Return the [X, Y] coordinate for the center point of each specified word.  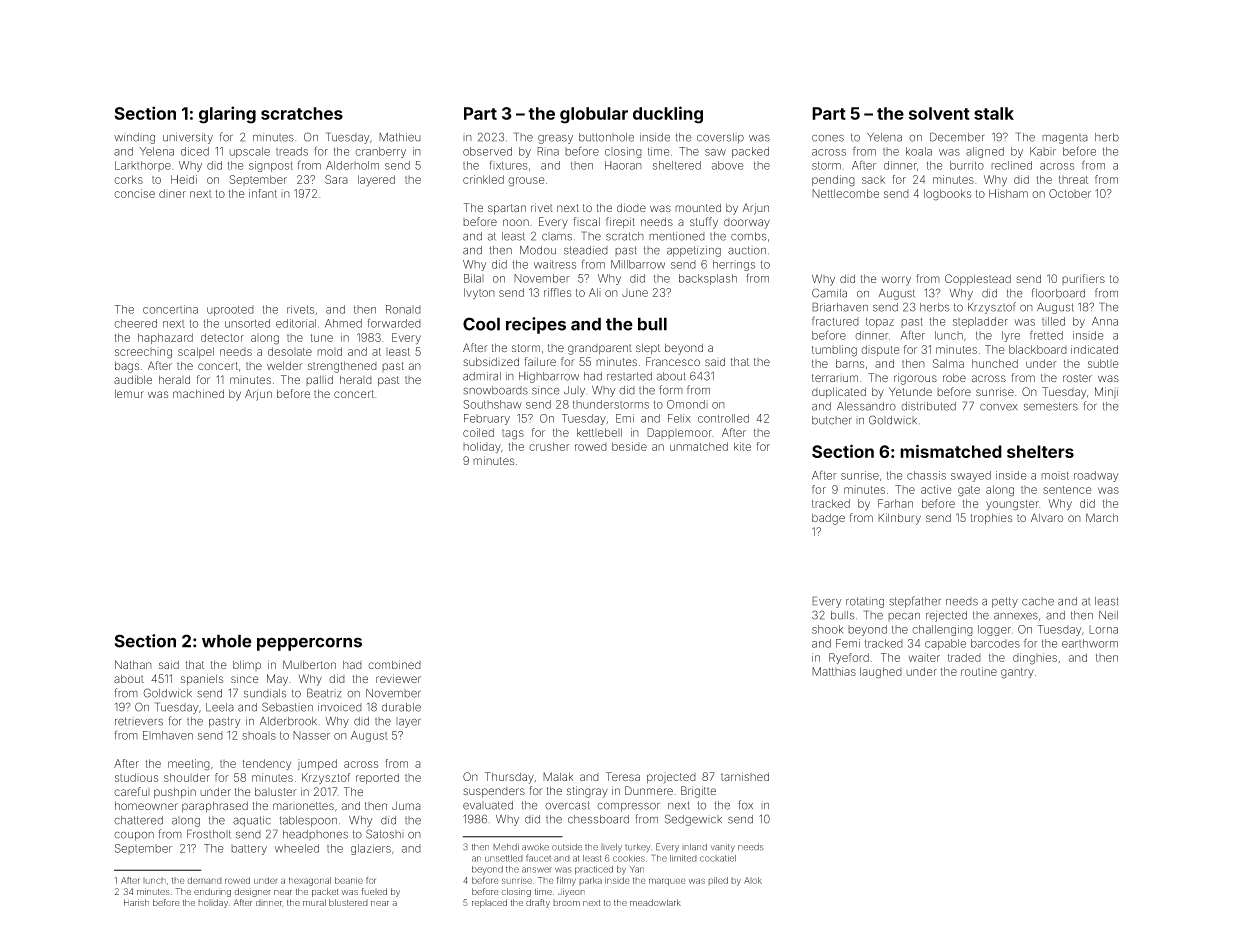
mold [329, 351]
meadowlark [655, 902]
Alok [753, 880]
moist [1055, 475]
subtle [1103, 363]
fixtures [508, 165]
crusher [549, 446]
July [574, 391]
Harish [136, 902]
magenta [1065, 139]
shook [827, 629]
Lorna [1103, 629]
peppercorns [309, 644]
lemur [129, 393]
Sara [336, 179]
